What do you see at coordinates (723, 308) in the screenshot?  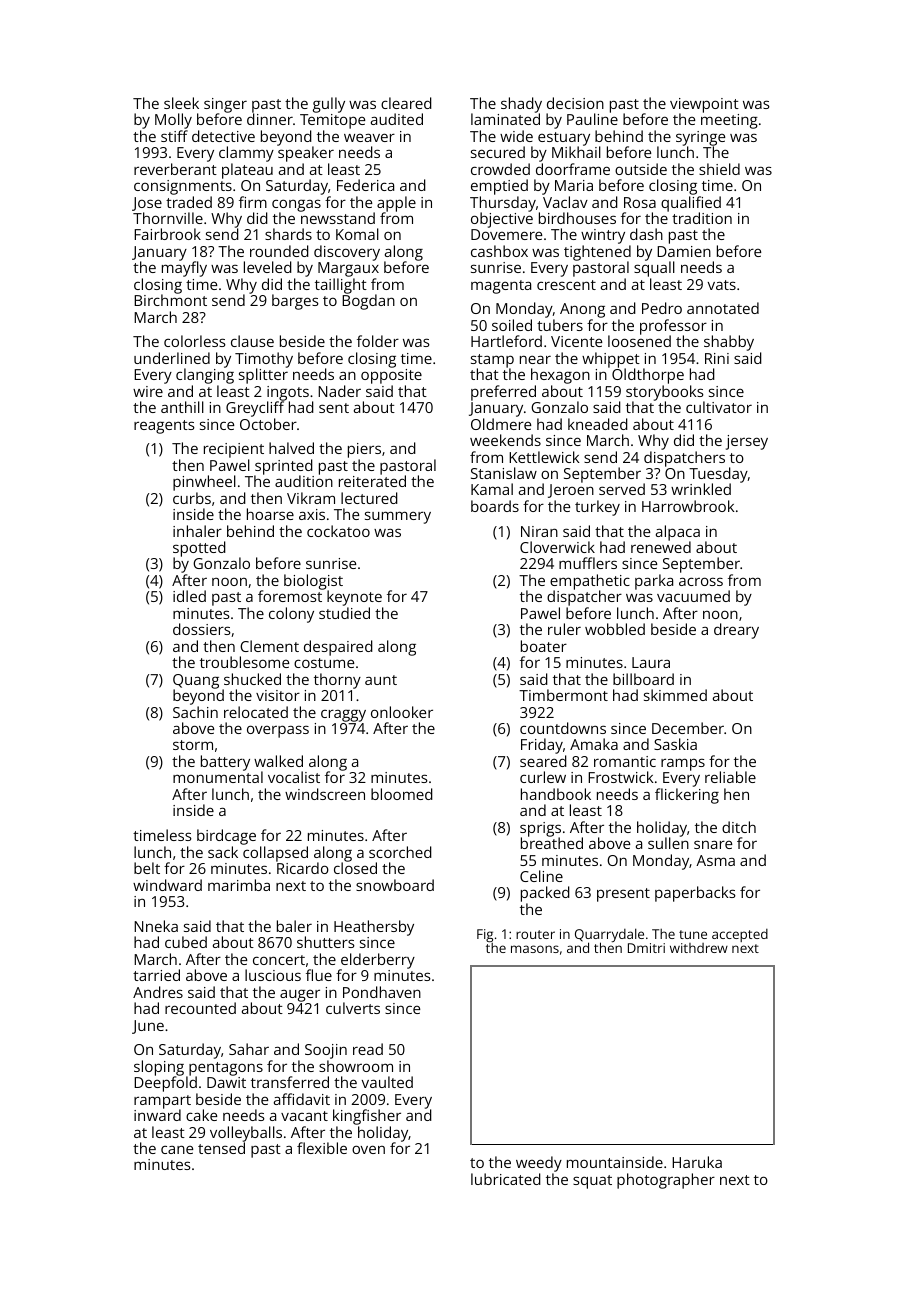 I see `annotated` at bounding box center [723, 308].
